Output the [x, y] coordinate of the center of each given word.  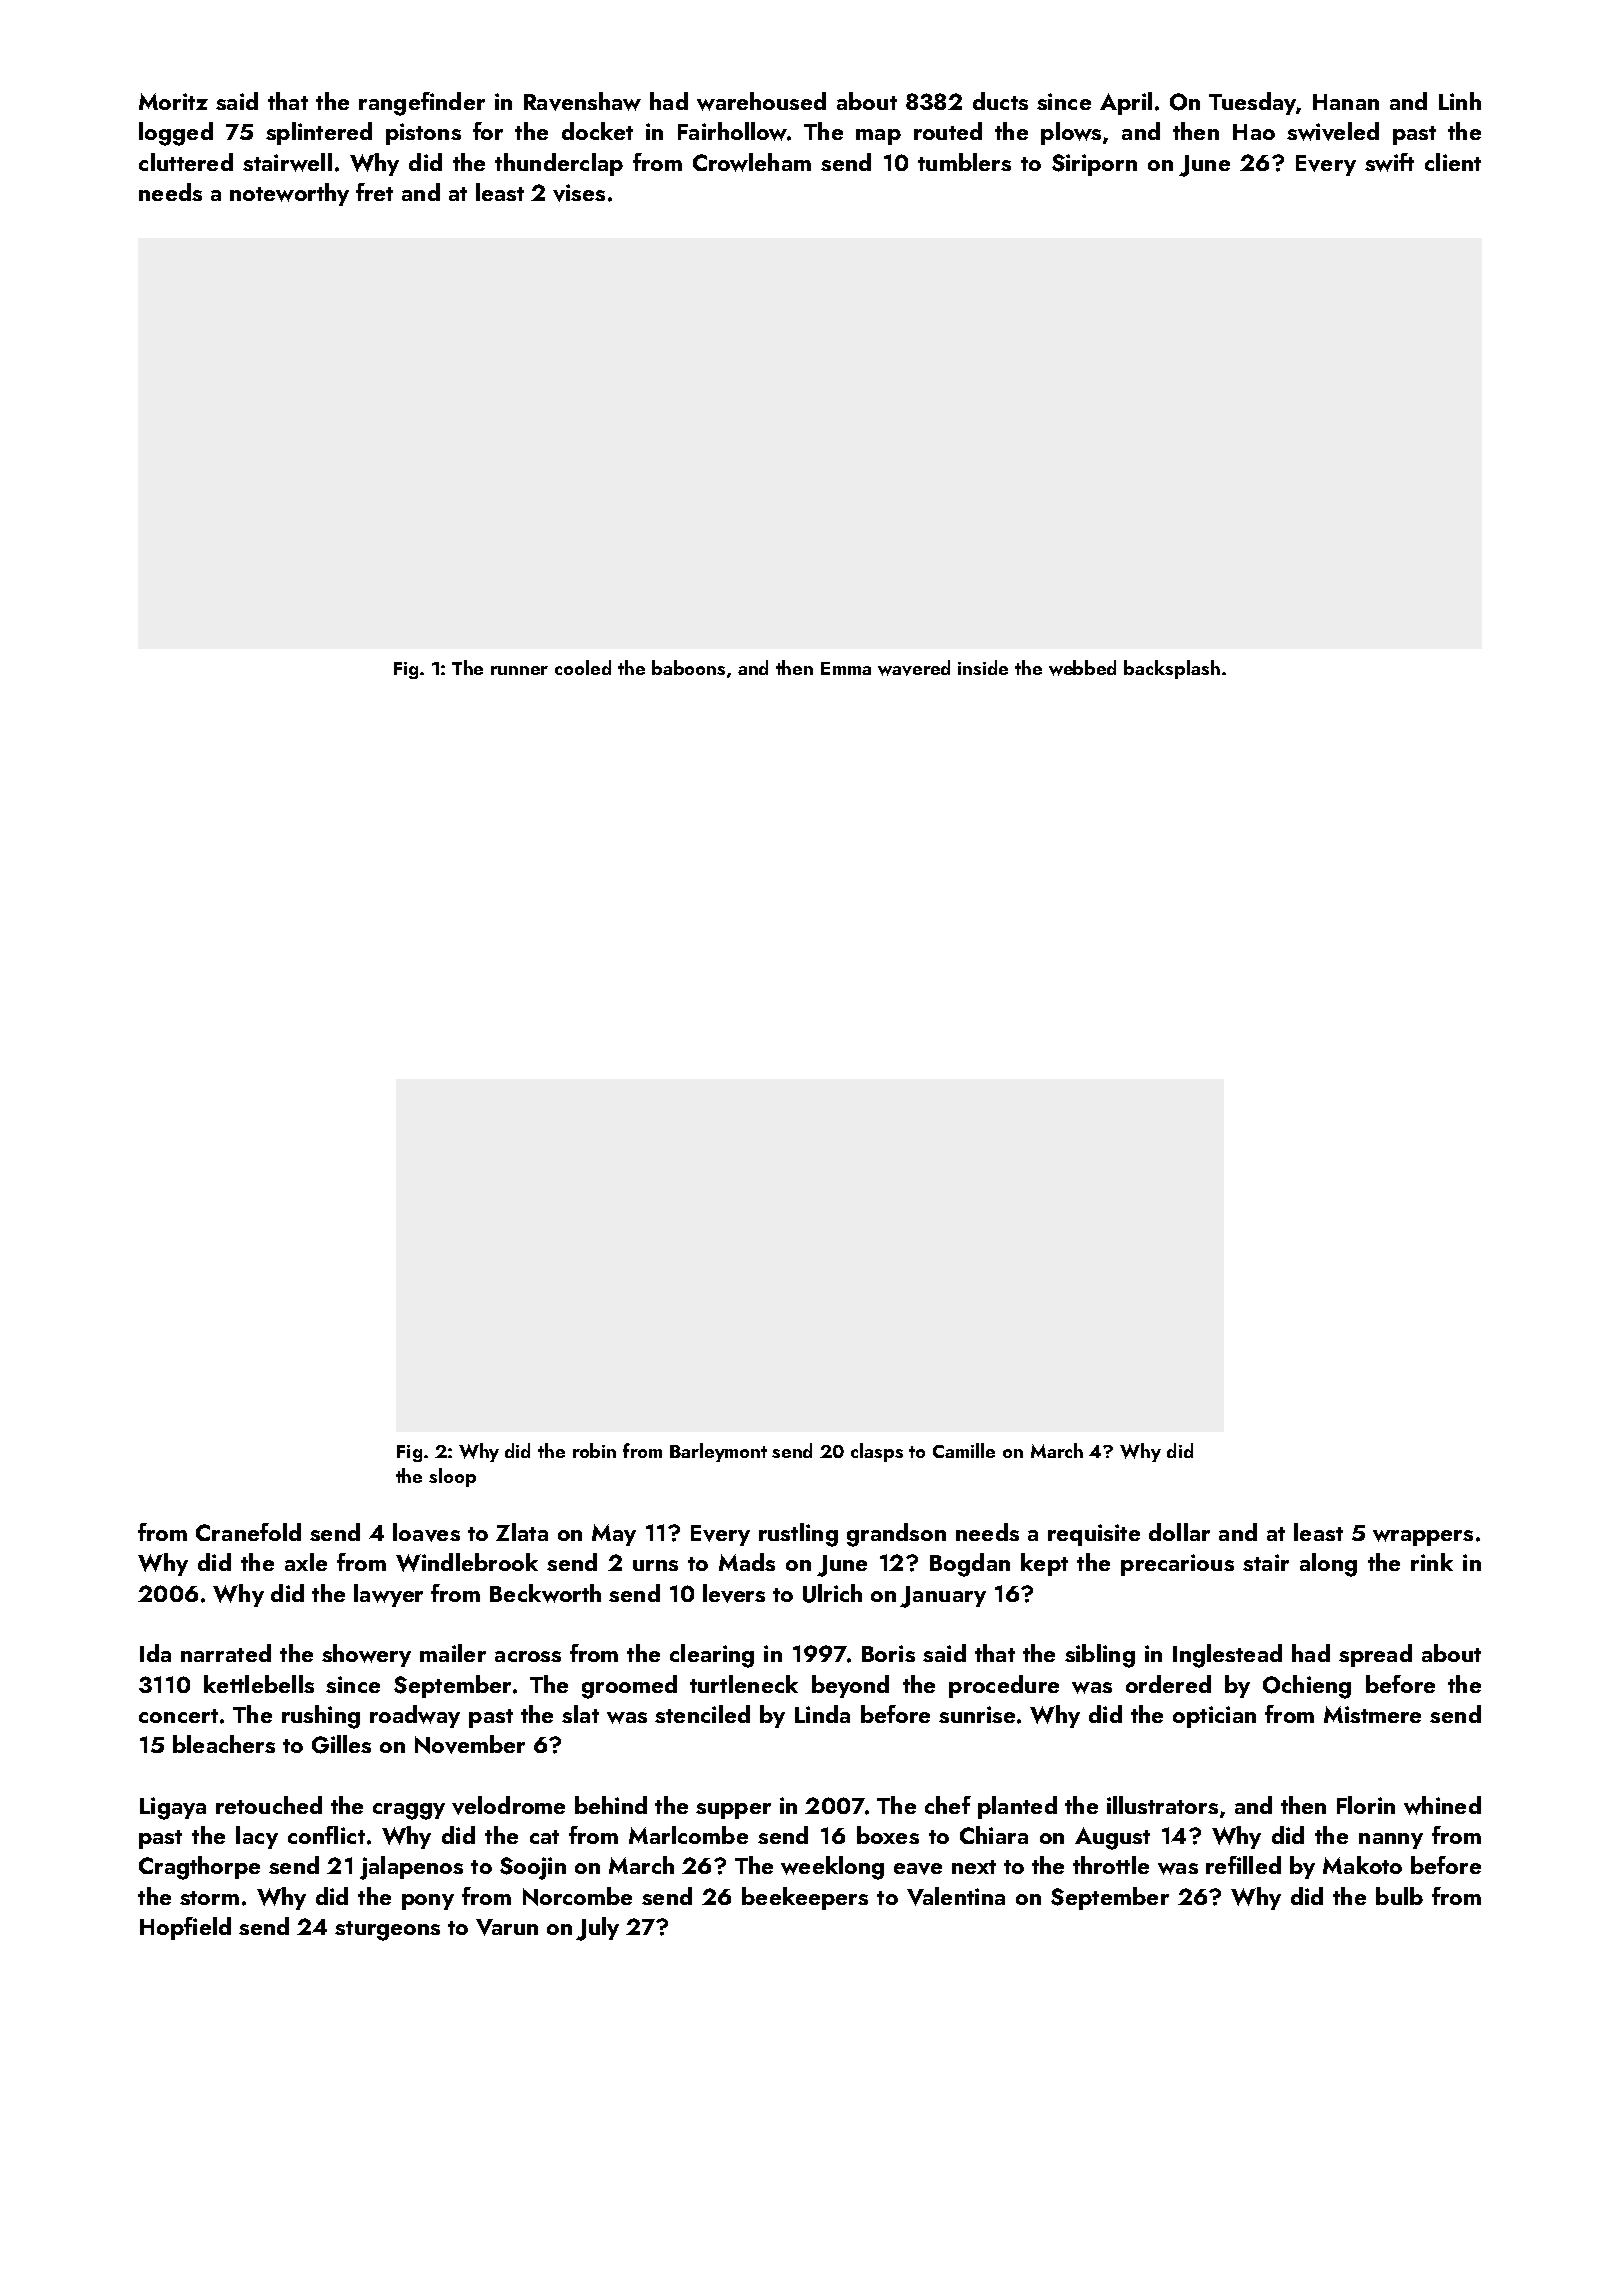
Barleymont [718, 1452]
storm [209, 1898]
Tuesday [1252, 103]
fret [374, 192]
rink [1432, 1562]
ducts [1000, 101]
